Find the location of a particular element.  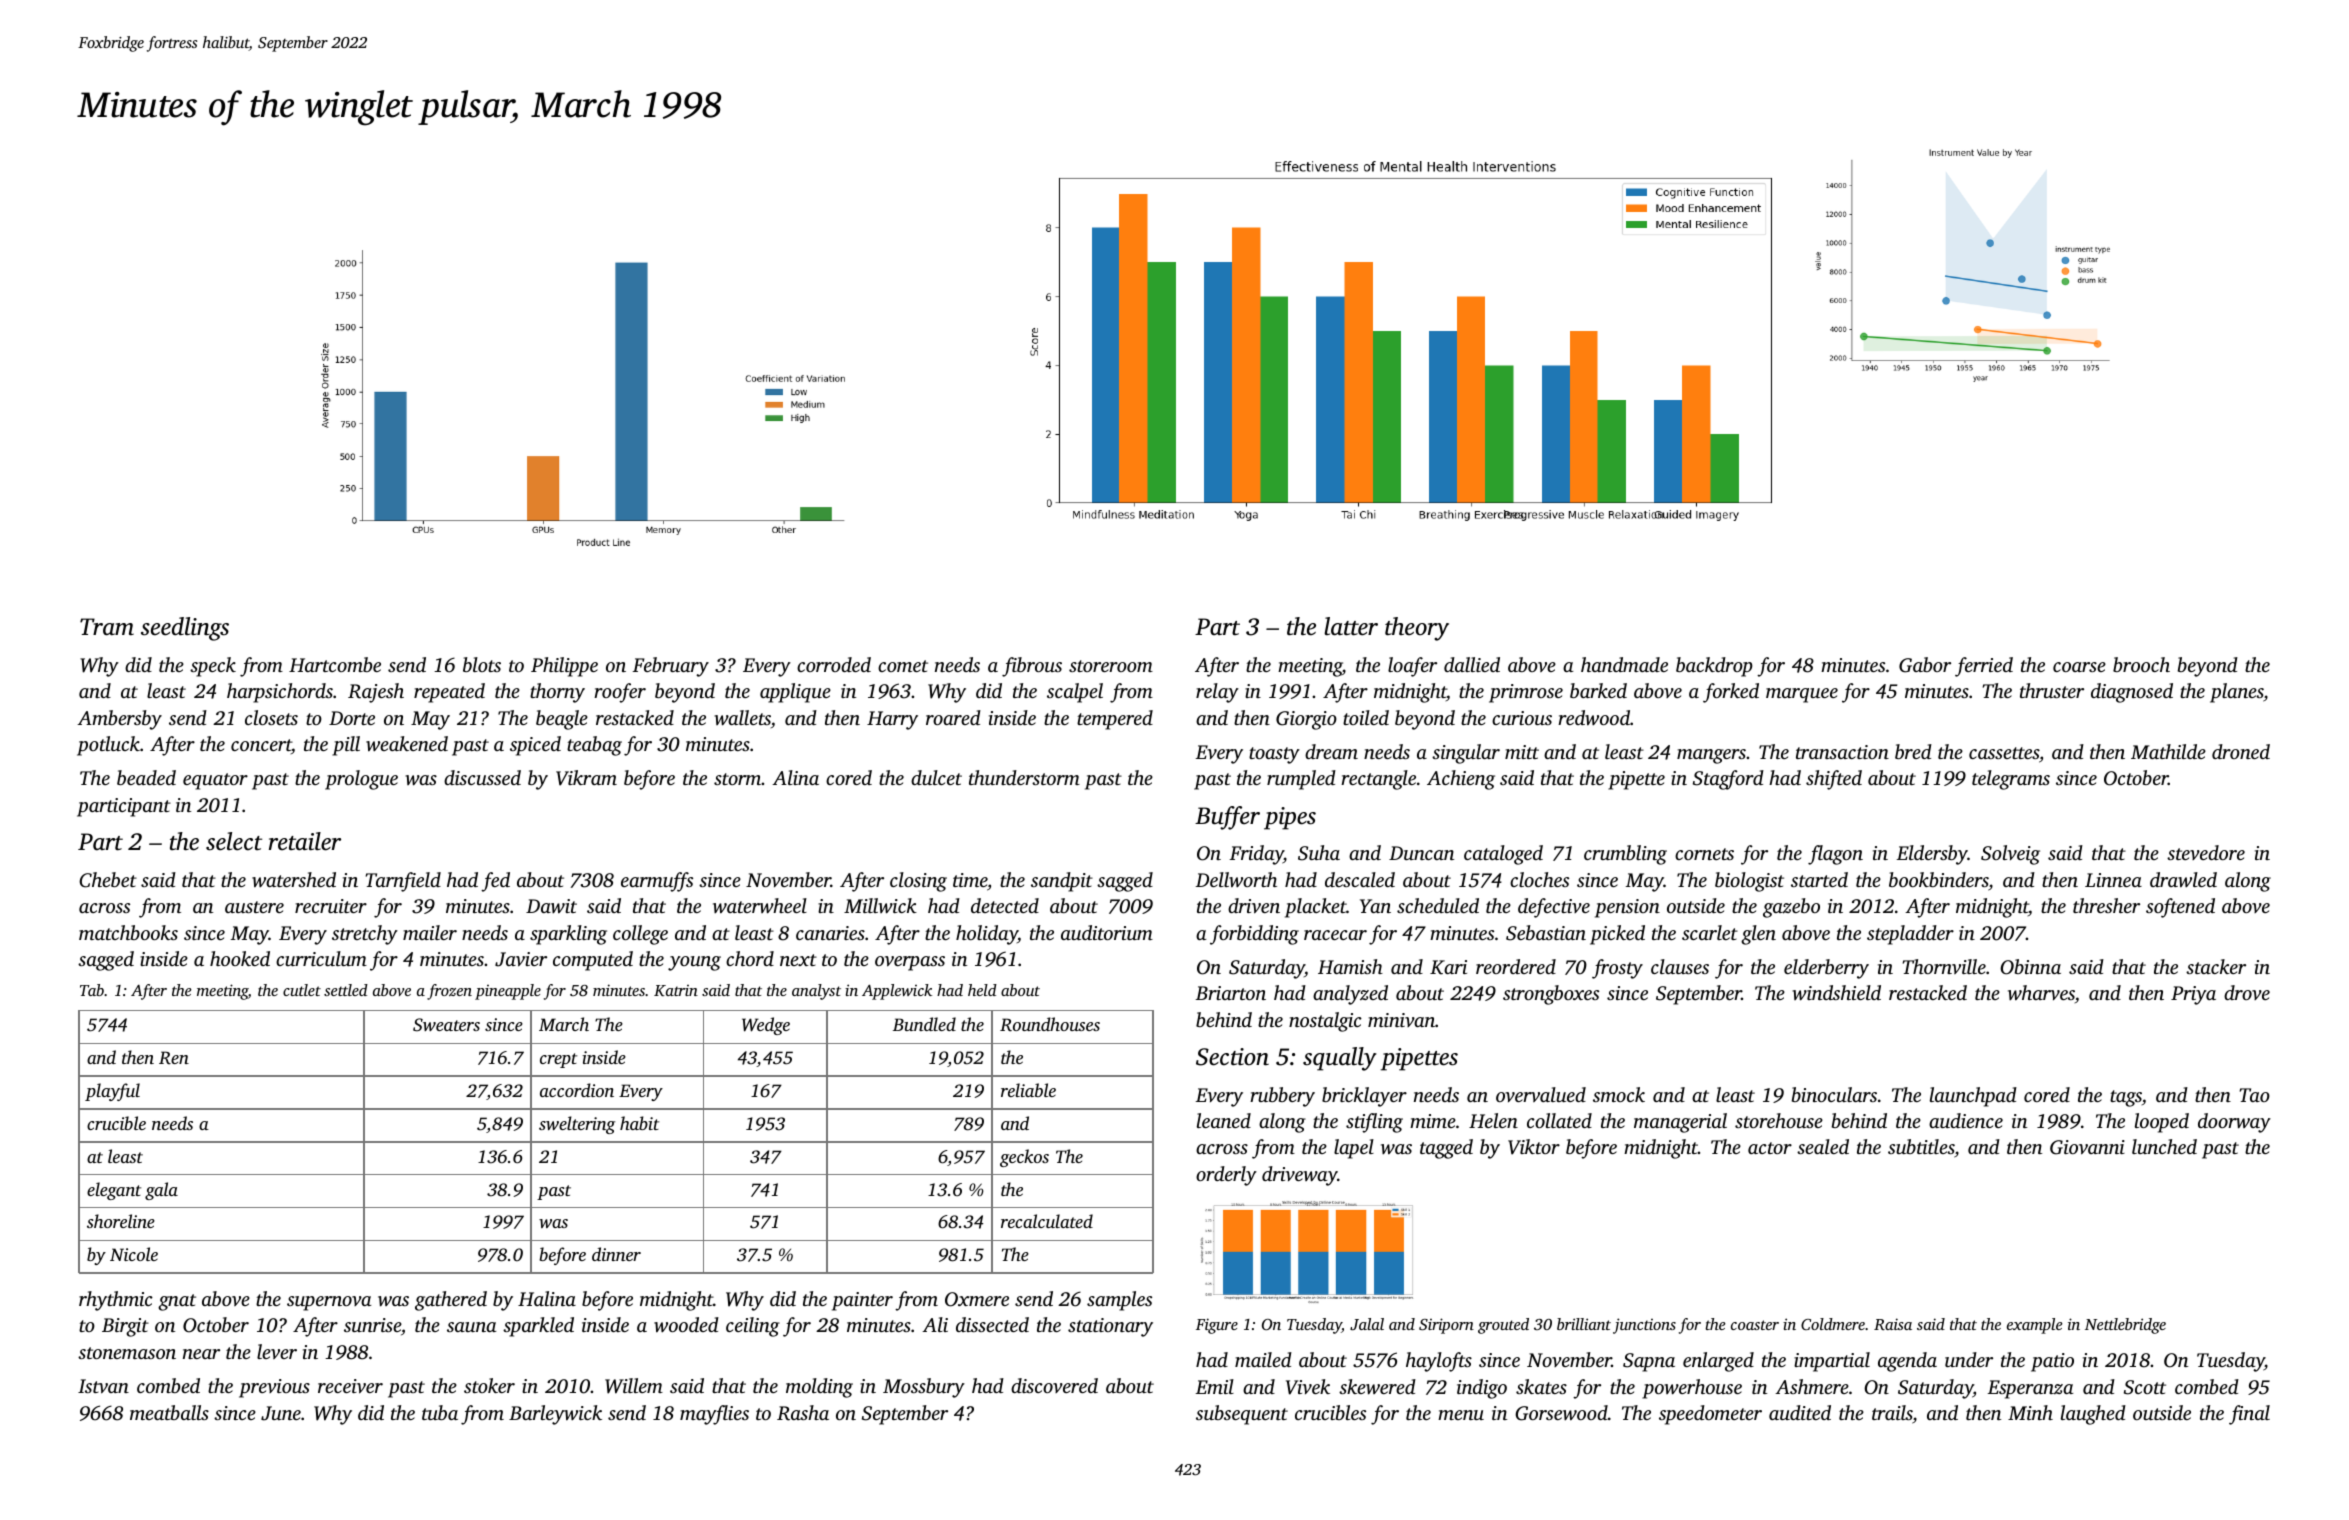

Wedge is located at coordinates (766, 1026).
